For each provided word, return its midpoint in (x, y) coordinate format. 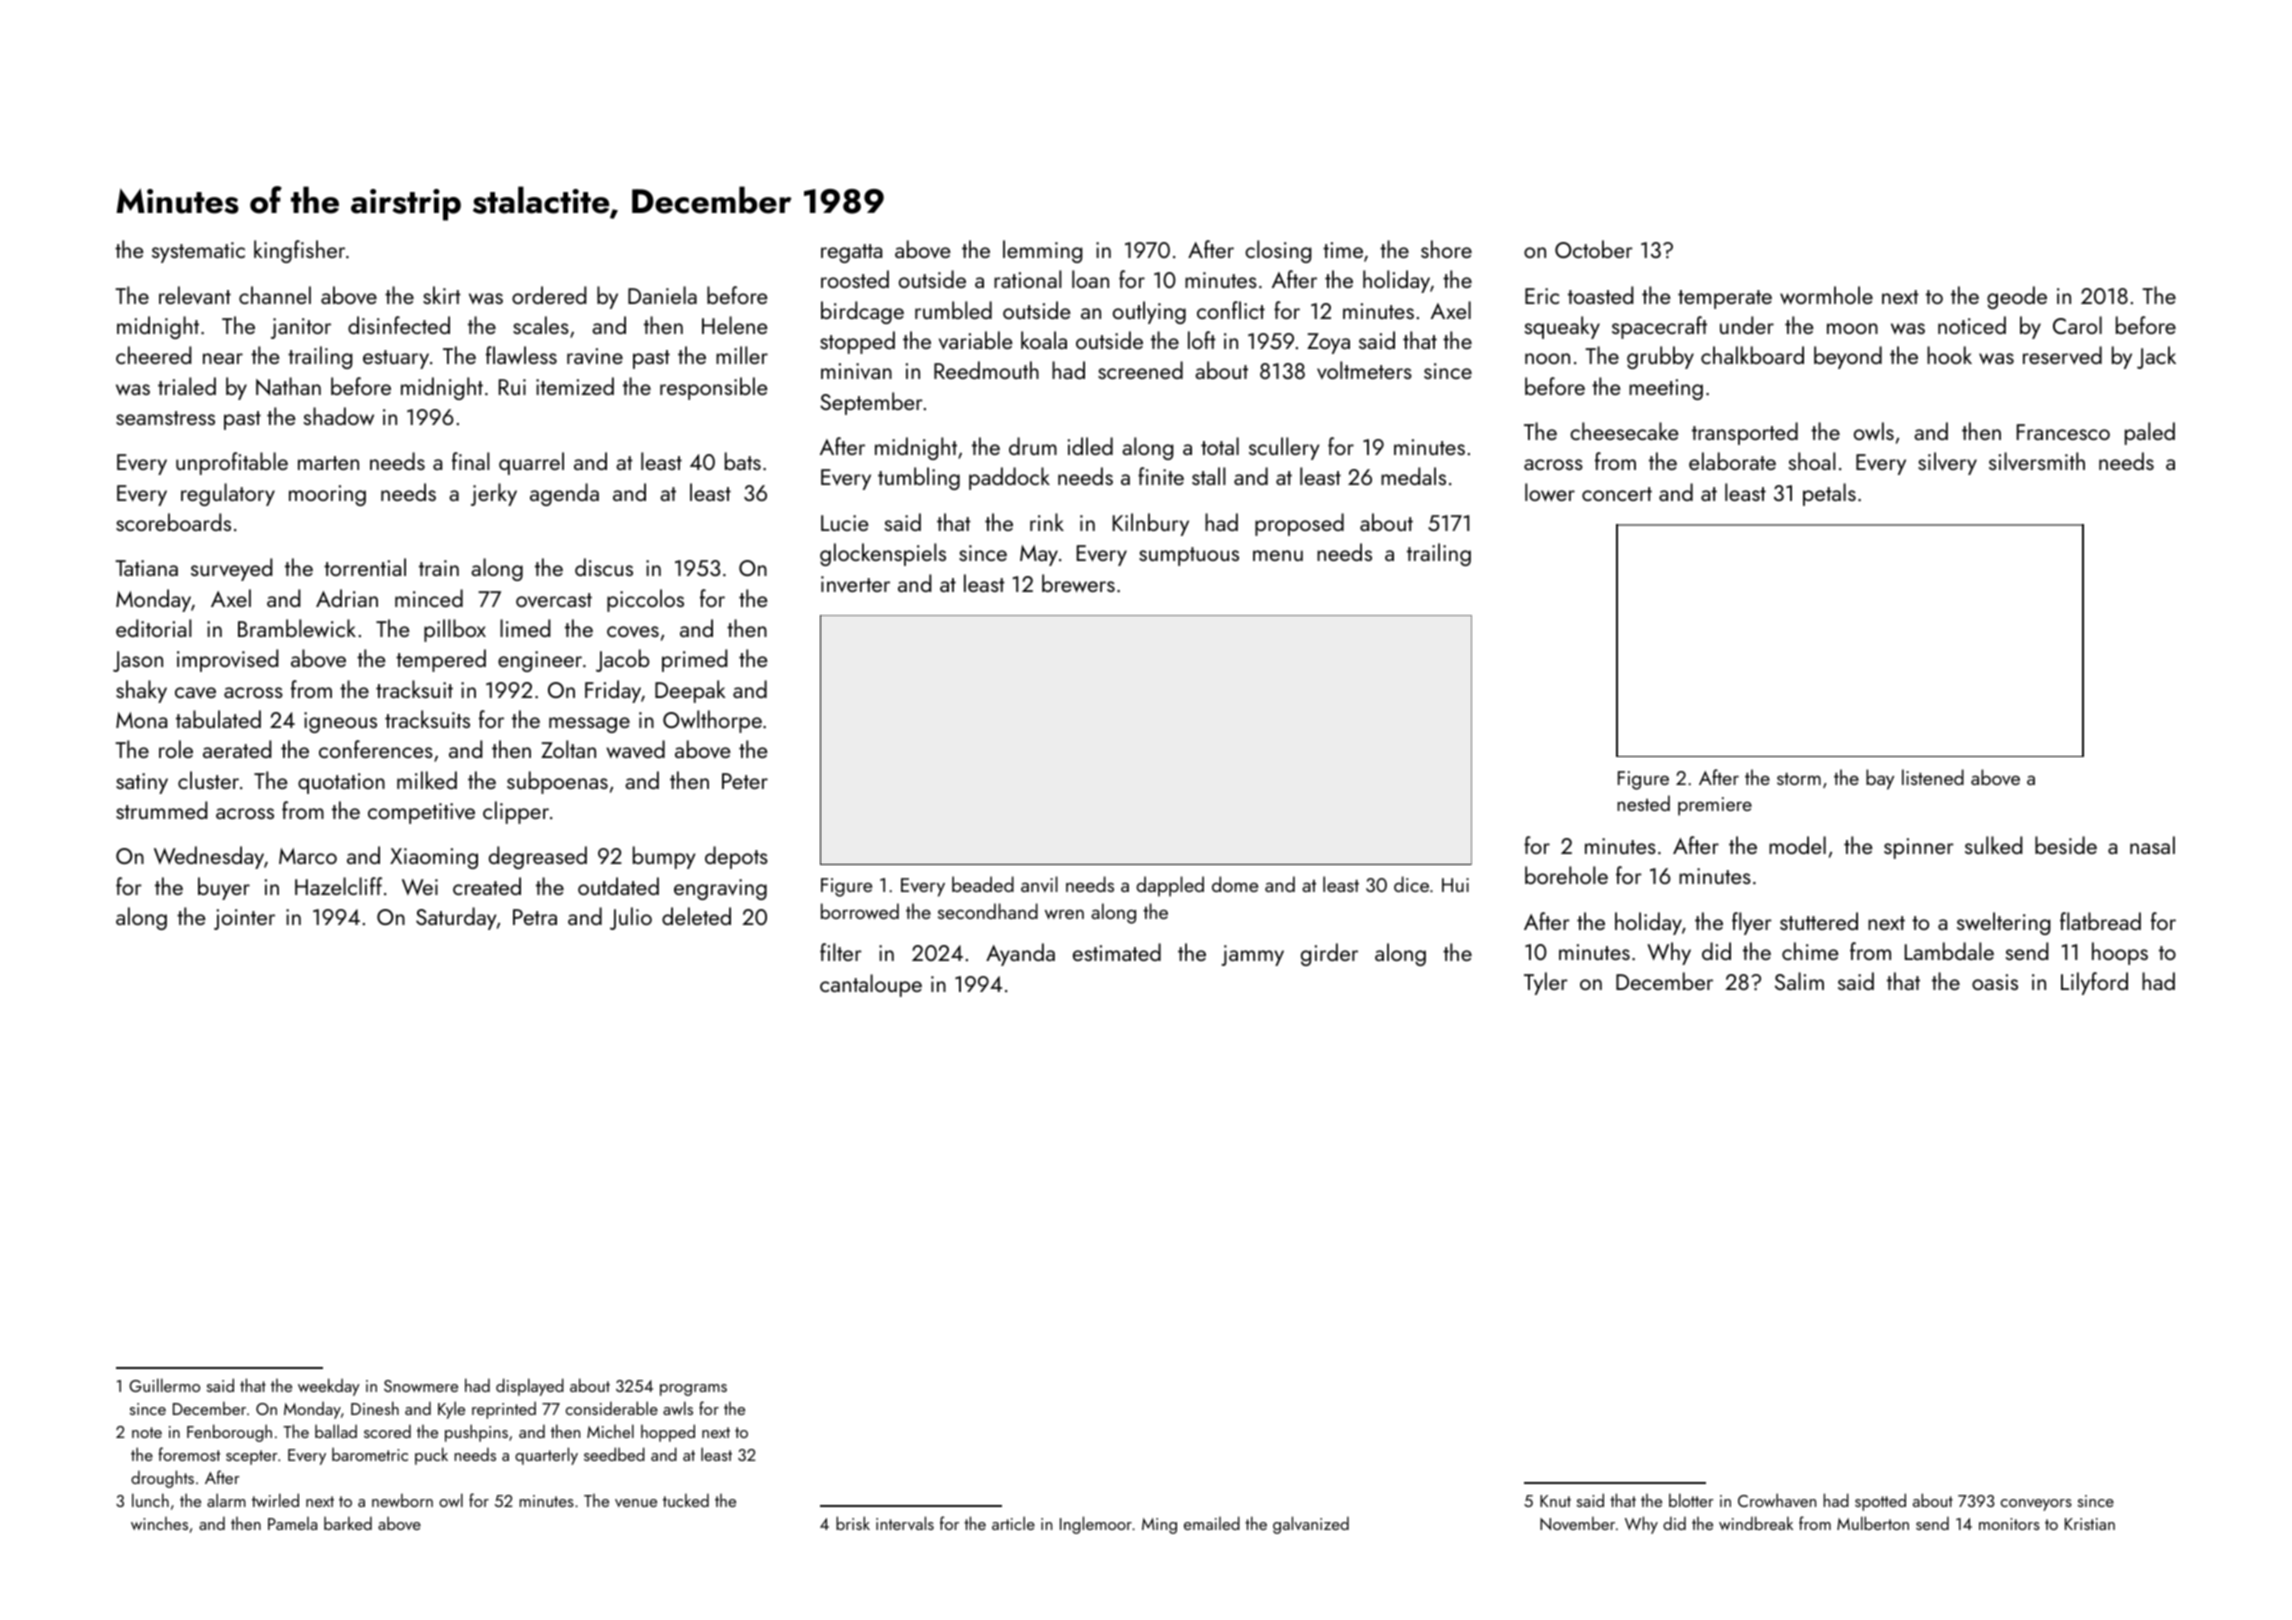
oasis (1995, 982)
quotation (341, 783)
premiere (1715, 806)
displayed (530, 1387)
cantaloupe (871, 985)
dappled (1170, 886)
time (1343, 250)
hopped (668, 1433)
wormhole (1826, 295)
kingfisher (299, 251)
